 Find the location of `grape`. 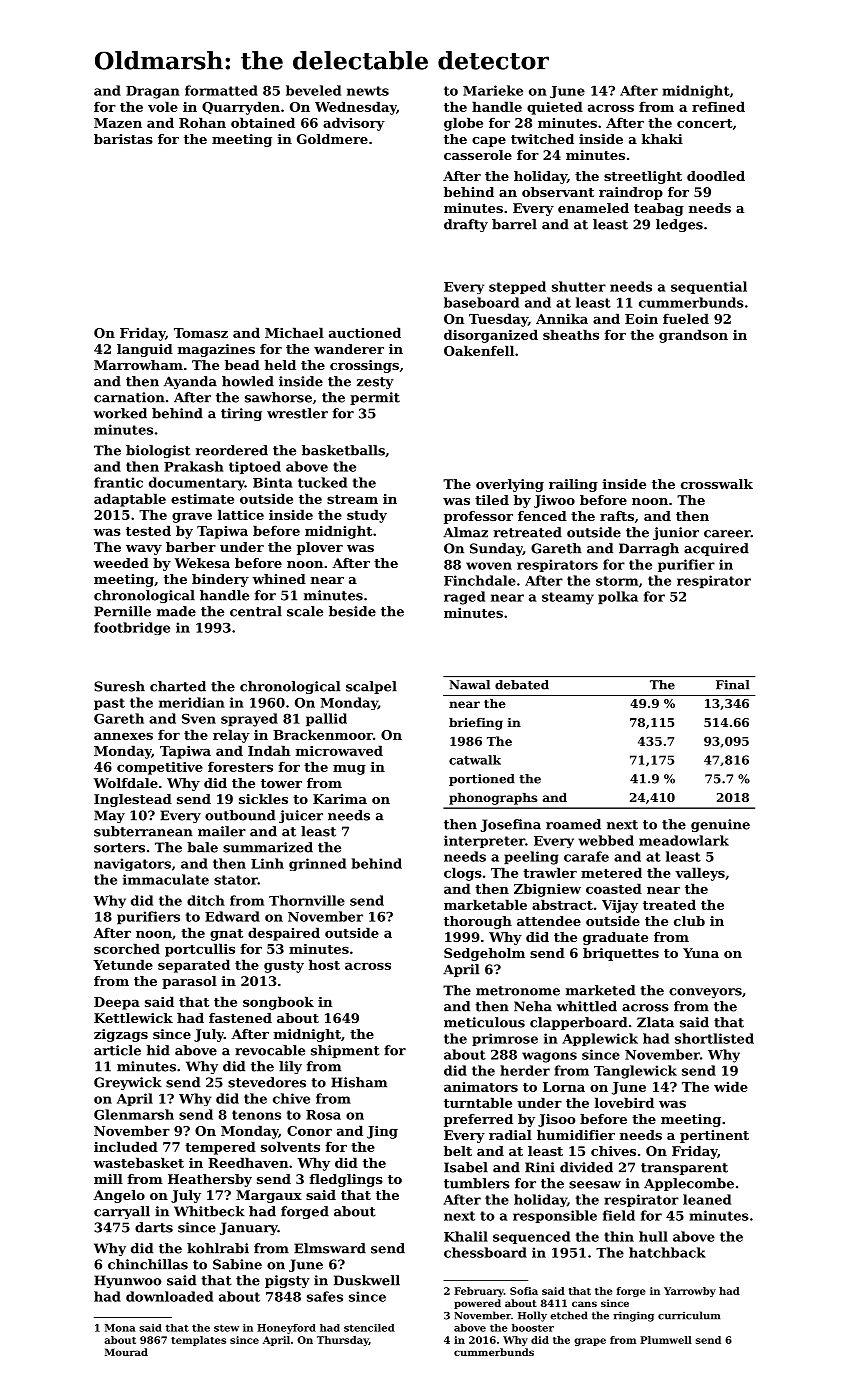

grape is located at coordinates (590, 1342).
